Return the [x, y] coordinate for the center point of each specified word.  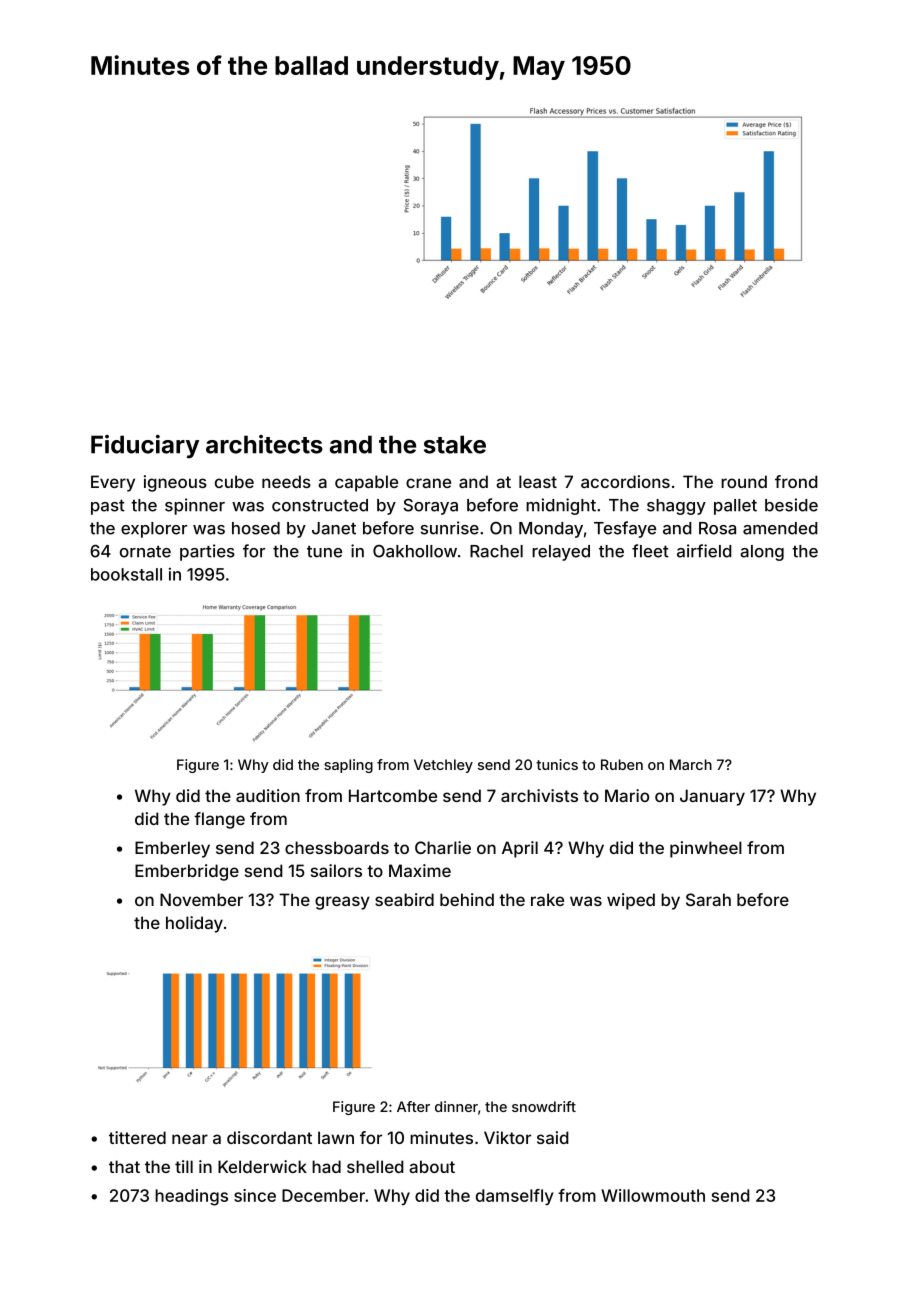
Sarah [708, 899]
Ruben [622, 764]
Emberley [172, 849]
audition [268, 795]
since [255, 1195]
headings [191, 1197]
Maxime [420, 870]
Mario [627, 795]
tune [324, 552]
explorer [154, 530]
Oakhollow [415, 551]
